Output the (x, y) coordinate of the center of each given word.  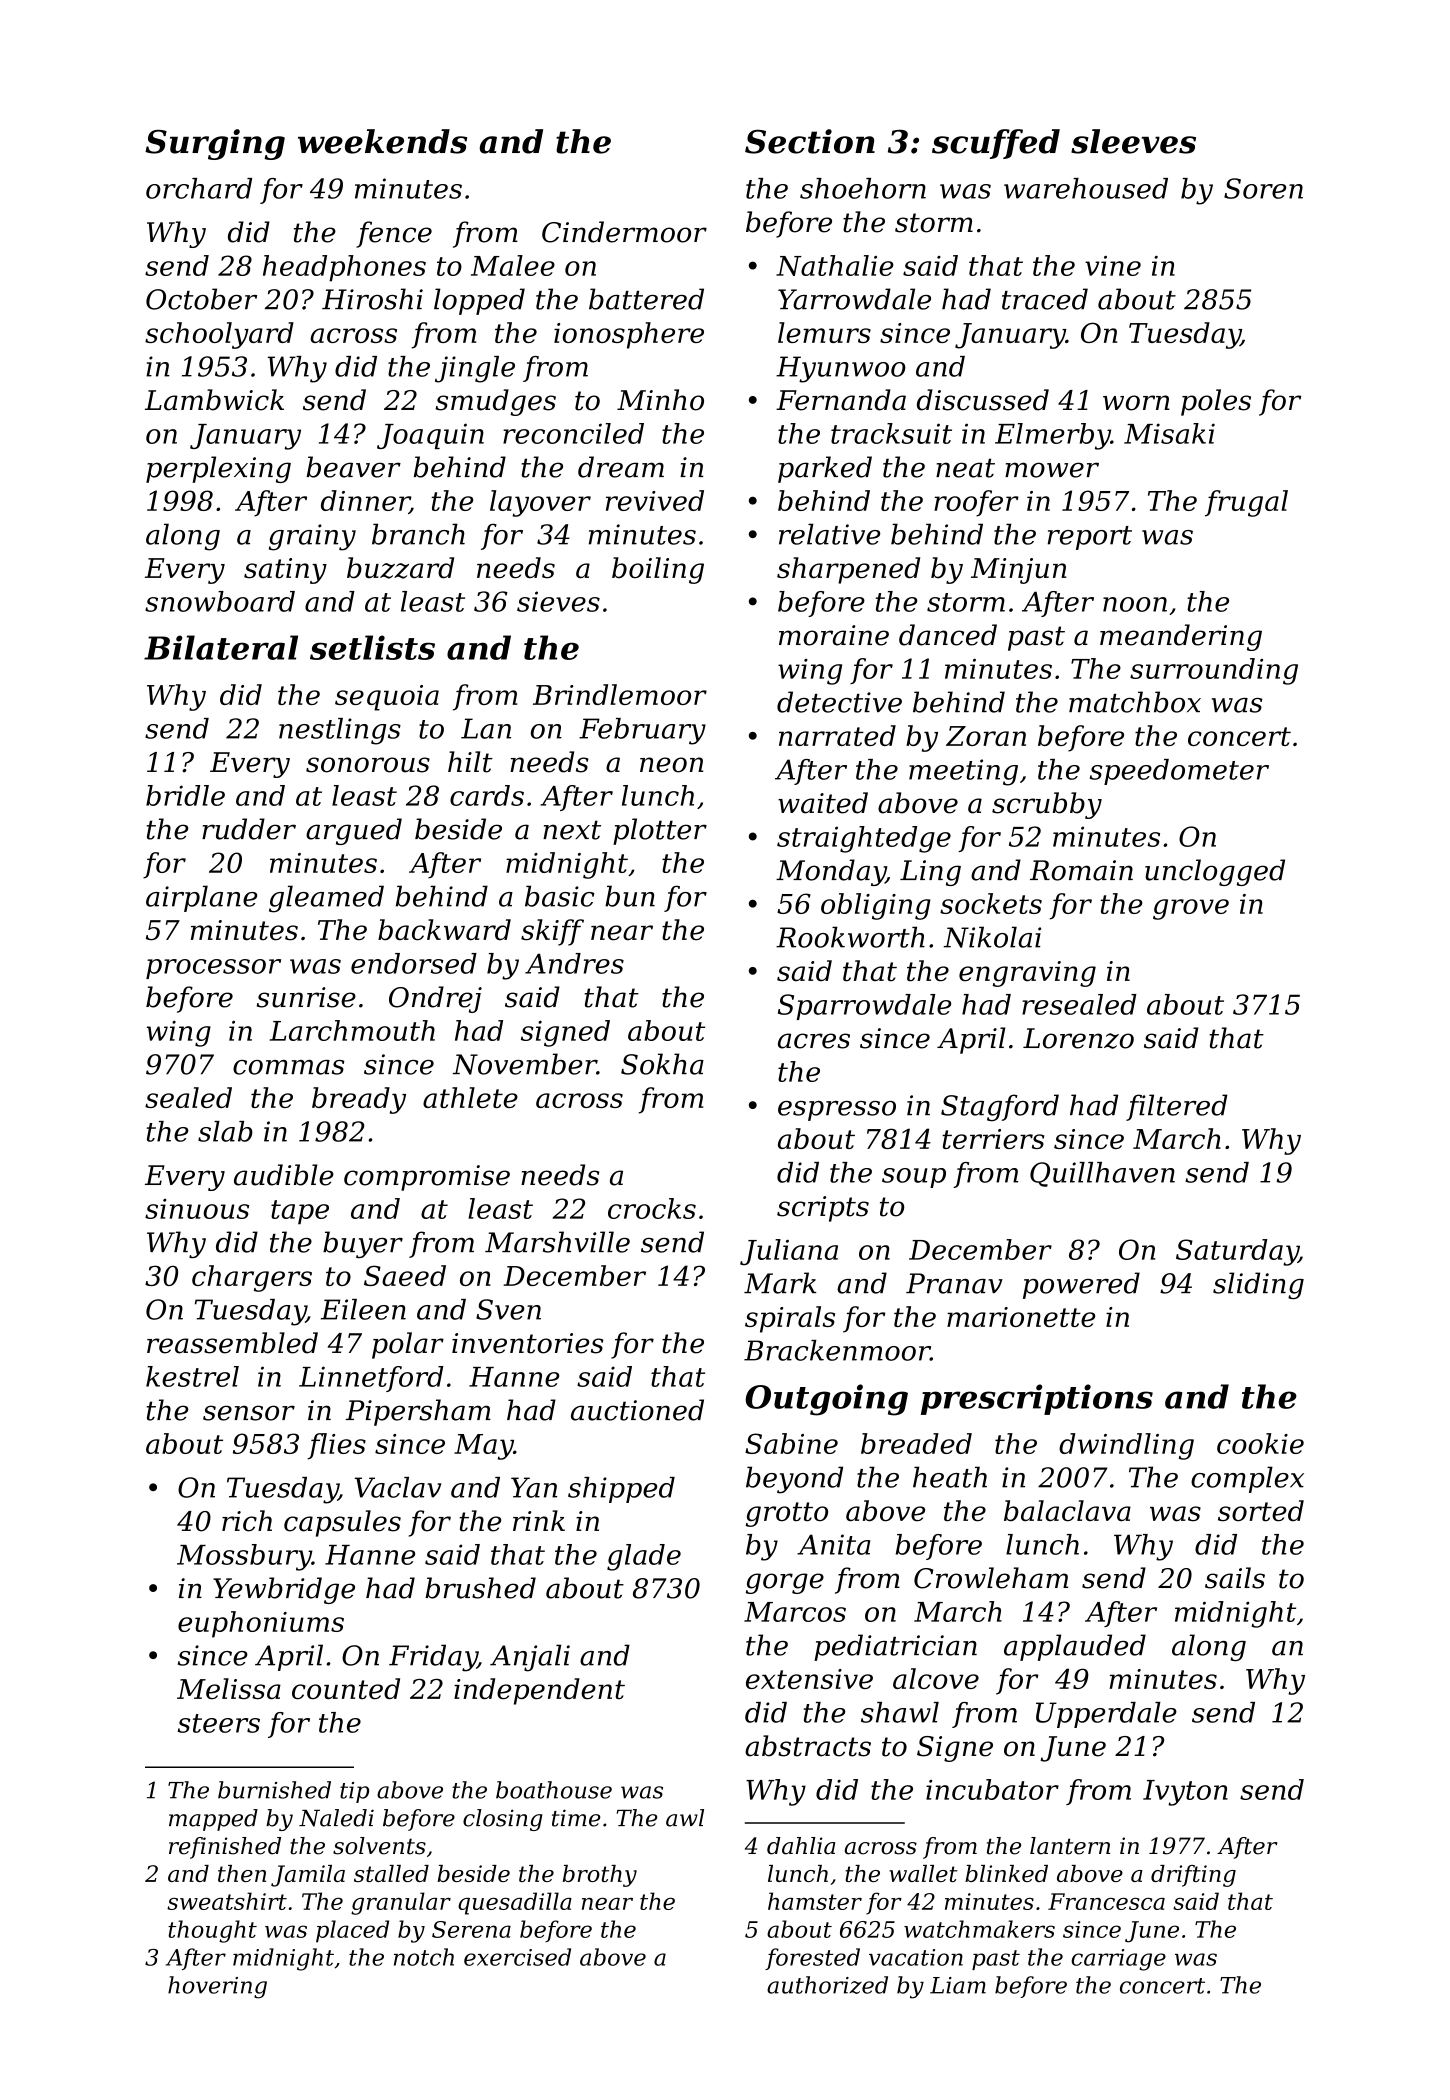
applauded (1075, 1647)
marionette (1021, 1317)
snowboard (220, 601)
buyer (363, 1244)
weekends (382, 141)
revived (655, 500)
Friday (433, 1658)
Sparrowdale (864, 1007)
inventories (528, 1343)
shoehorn (863, 188)
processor (213, 969)
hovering (217, 1987)
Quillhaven (1102, 1174)
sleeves (1133, 141)
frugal (1246, 503)
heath (950, 1477)
